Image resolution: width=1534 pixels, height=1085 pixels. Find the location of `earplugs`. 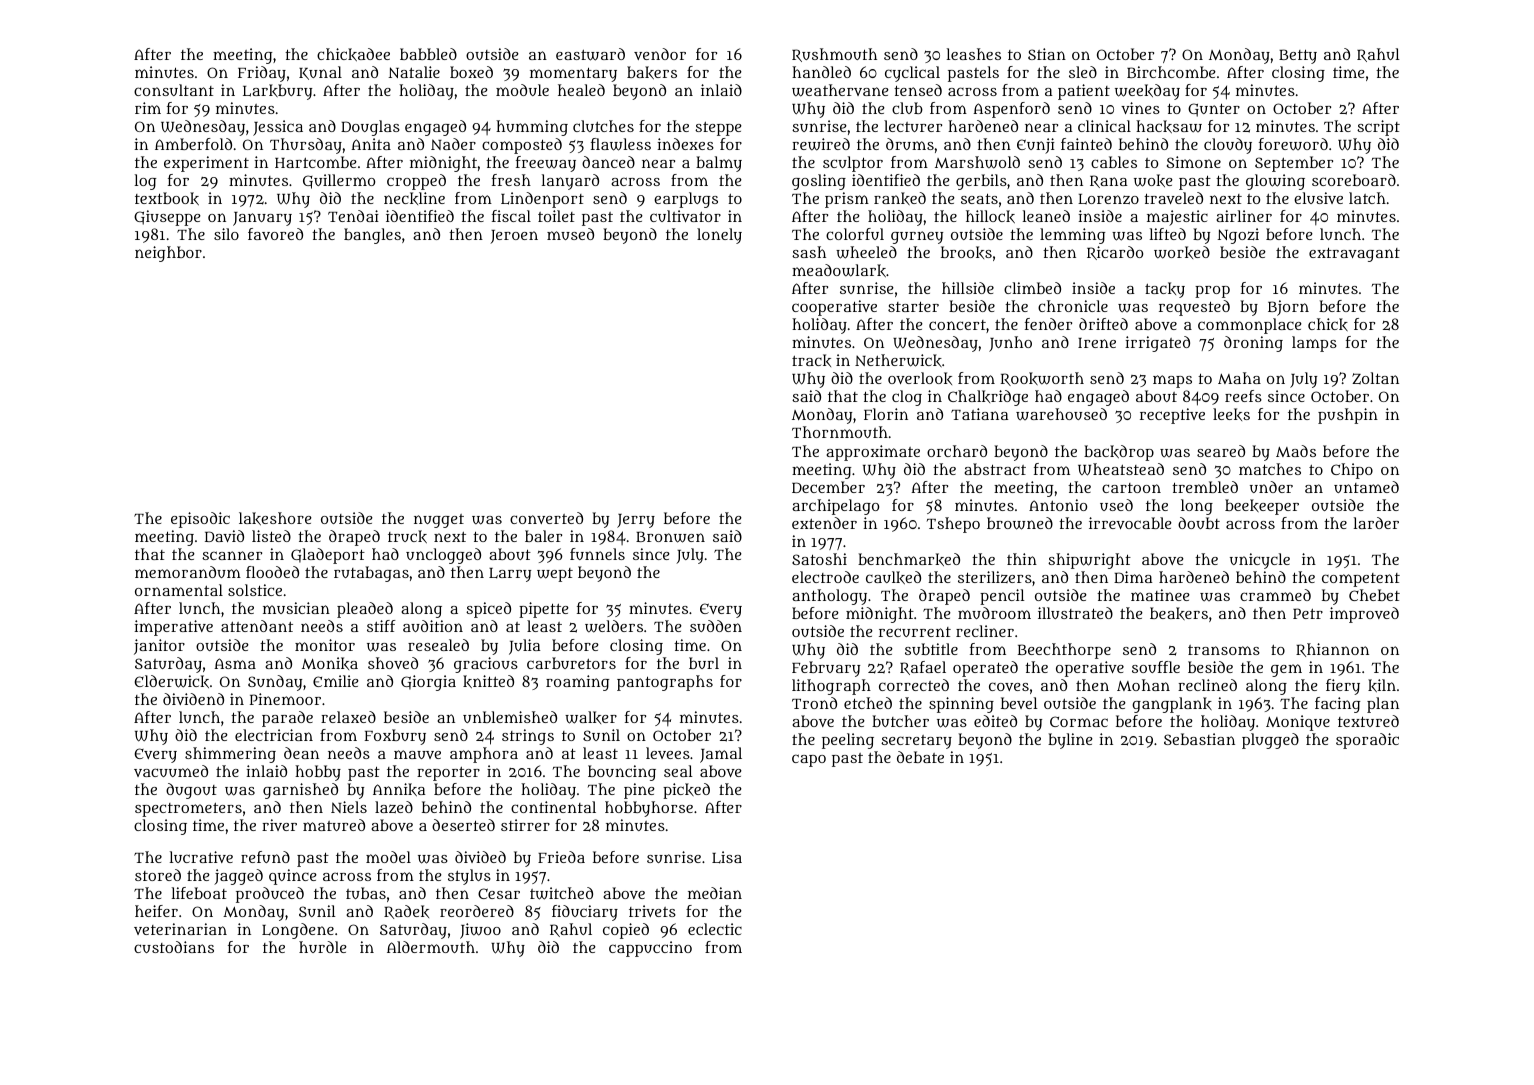

earplugs is located at coordinates (686, 200).
